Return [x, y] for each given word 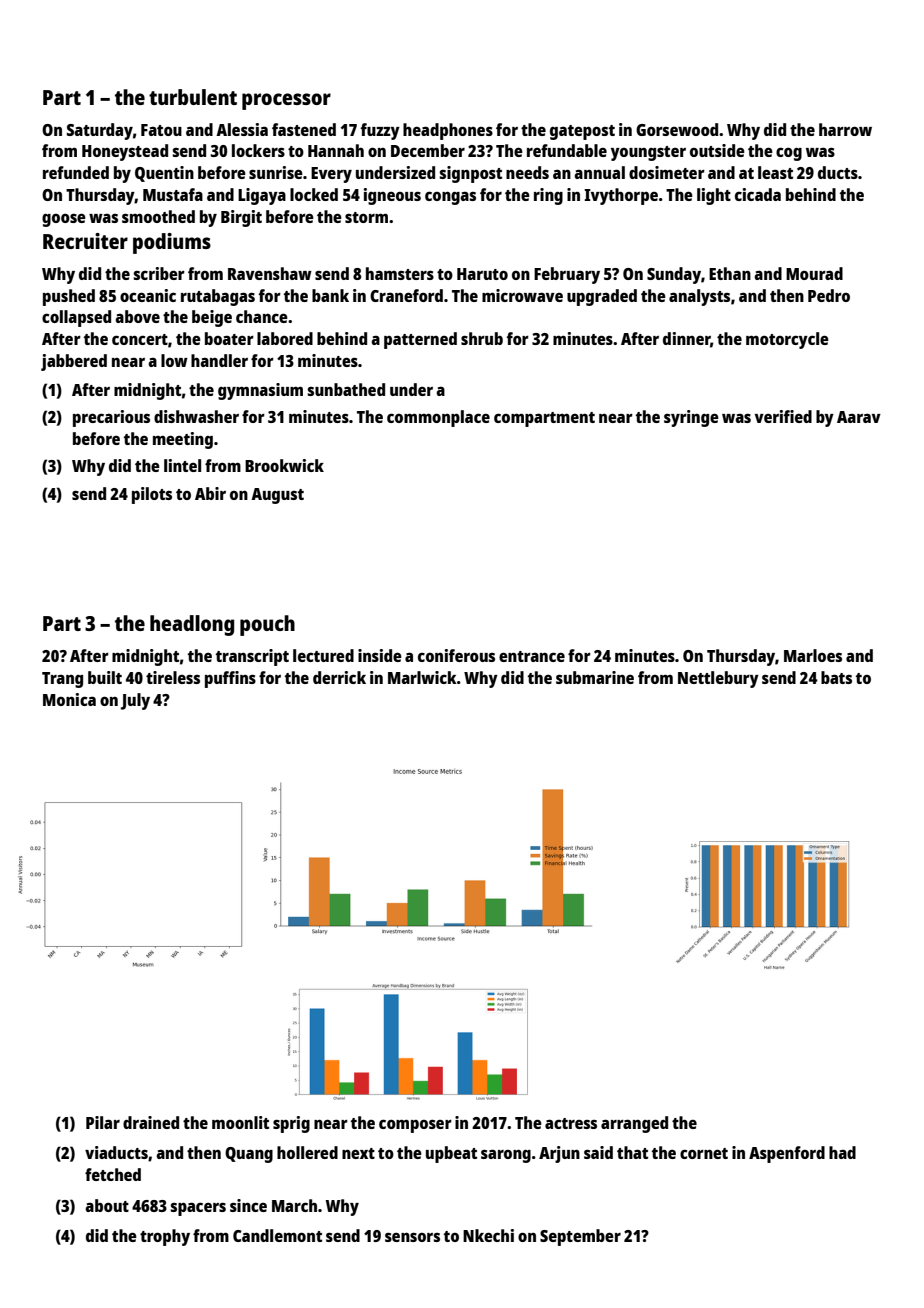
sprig [291, 1124]
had [842, 1152]
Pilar [103, 1122]
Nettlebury [718, 679]
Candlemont [277, 1235]
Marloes [813, 655]
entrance [532, 656]
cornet [704, 1153]
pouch [267, 625]
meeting [183, 440]
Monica [69, 699]
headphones [448, 131]
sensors [412, 1237]
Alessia [242, 129]
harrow [845, 129]
